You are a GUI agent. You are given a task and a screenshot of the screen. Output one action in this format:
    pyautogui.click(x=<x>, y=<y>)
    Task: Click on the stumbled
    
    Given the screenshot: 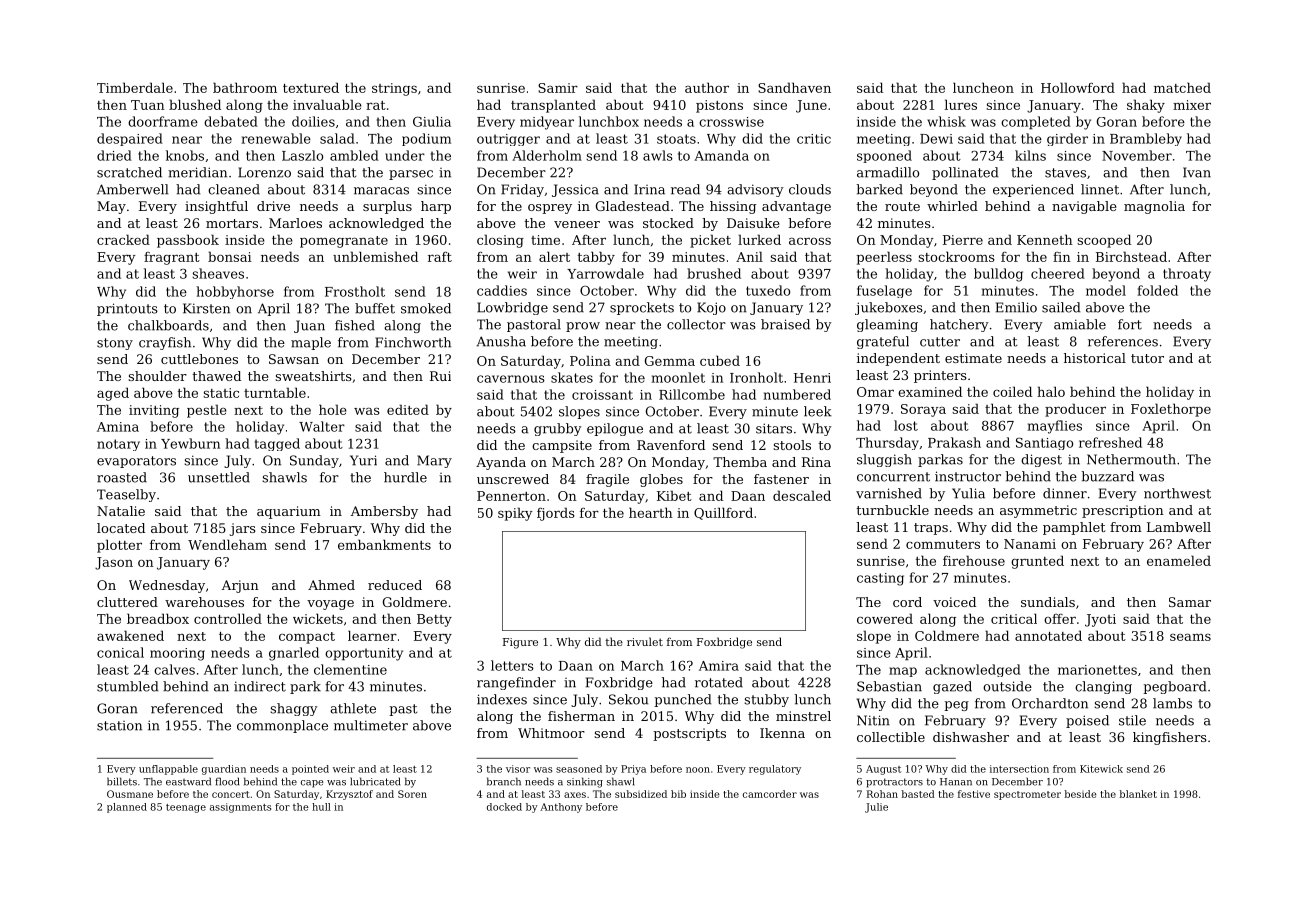 What is the action you would take?
    pyautogui.click(x=127, y=686)
